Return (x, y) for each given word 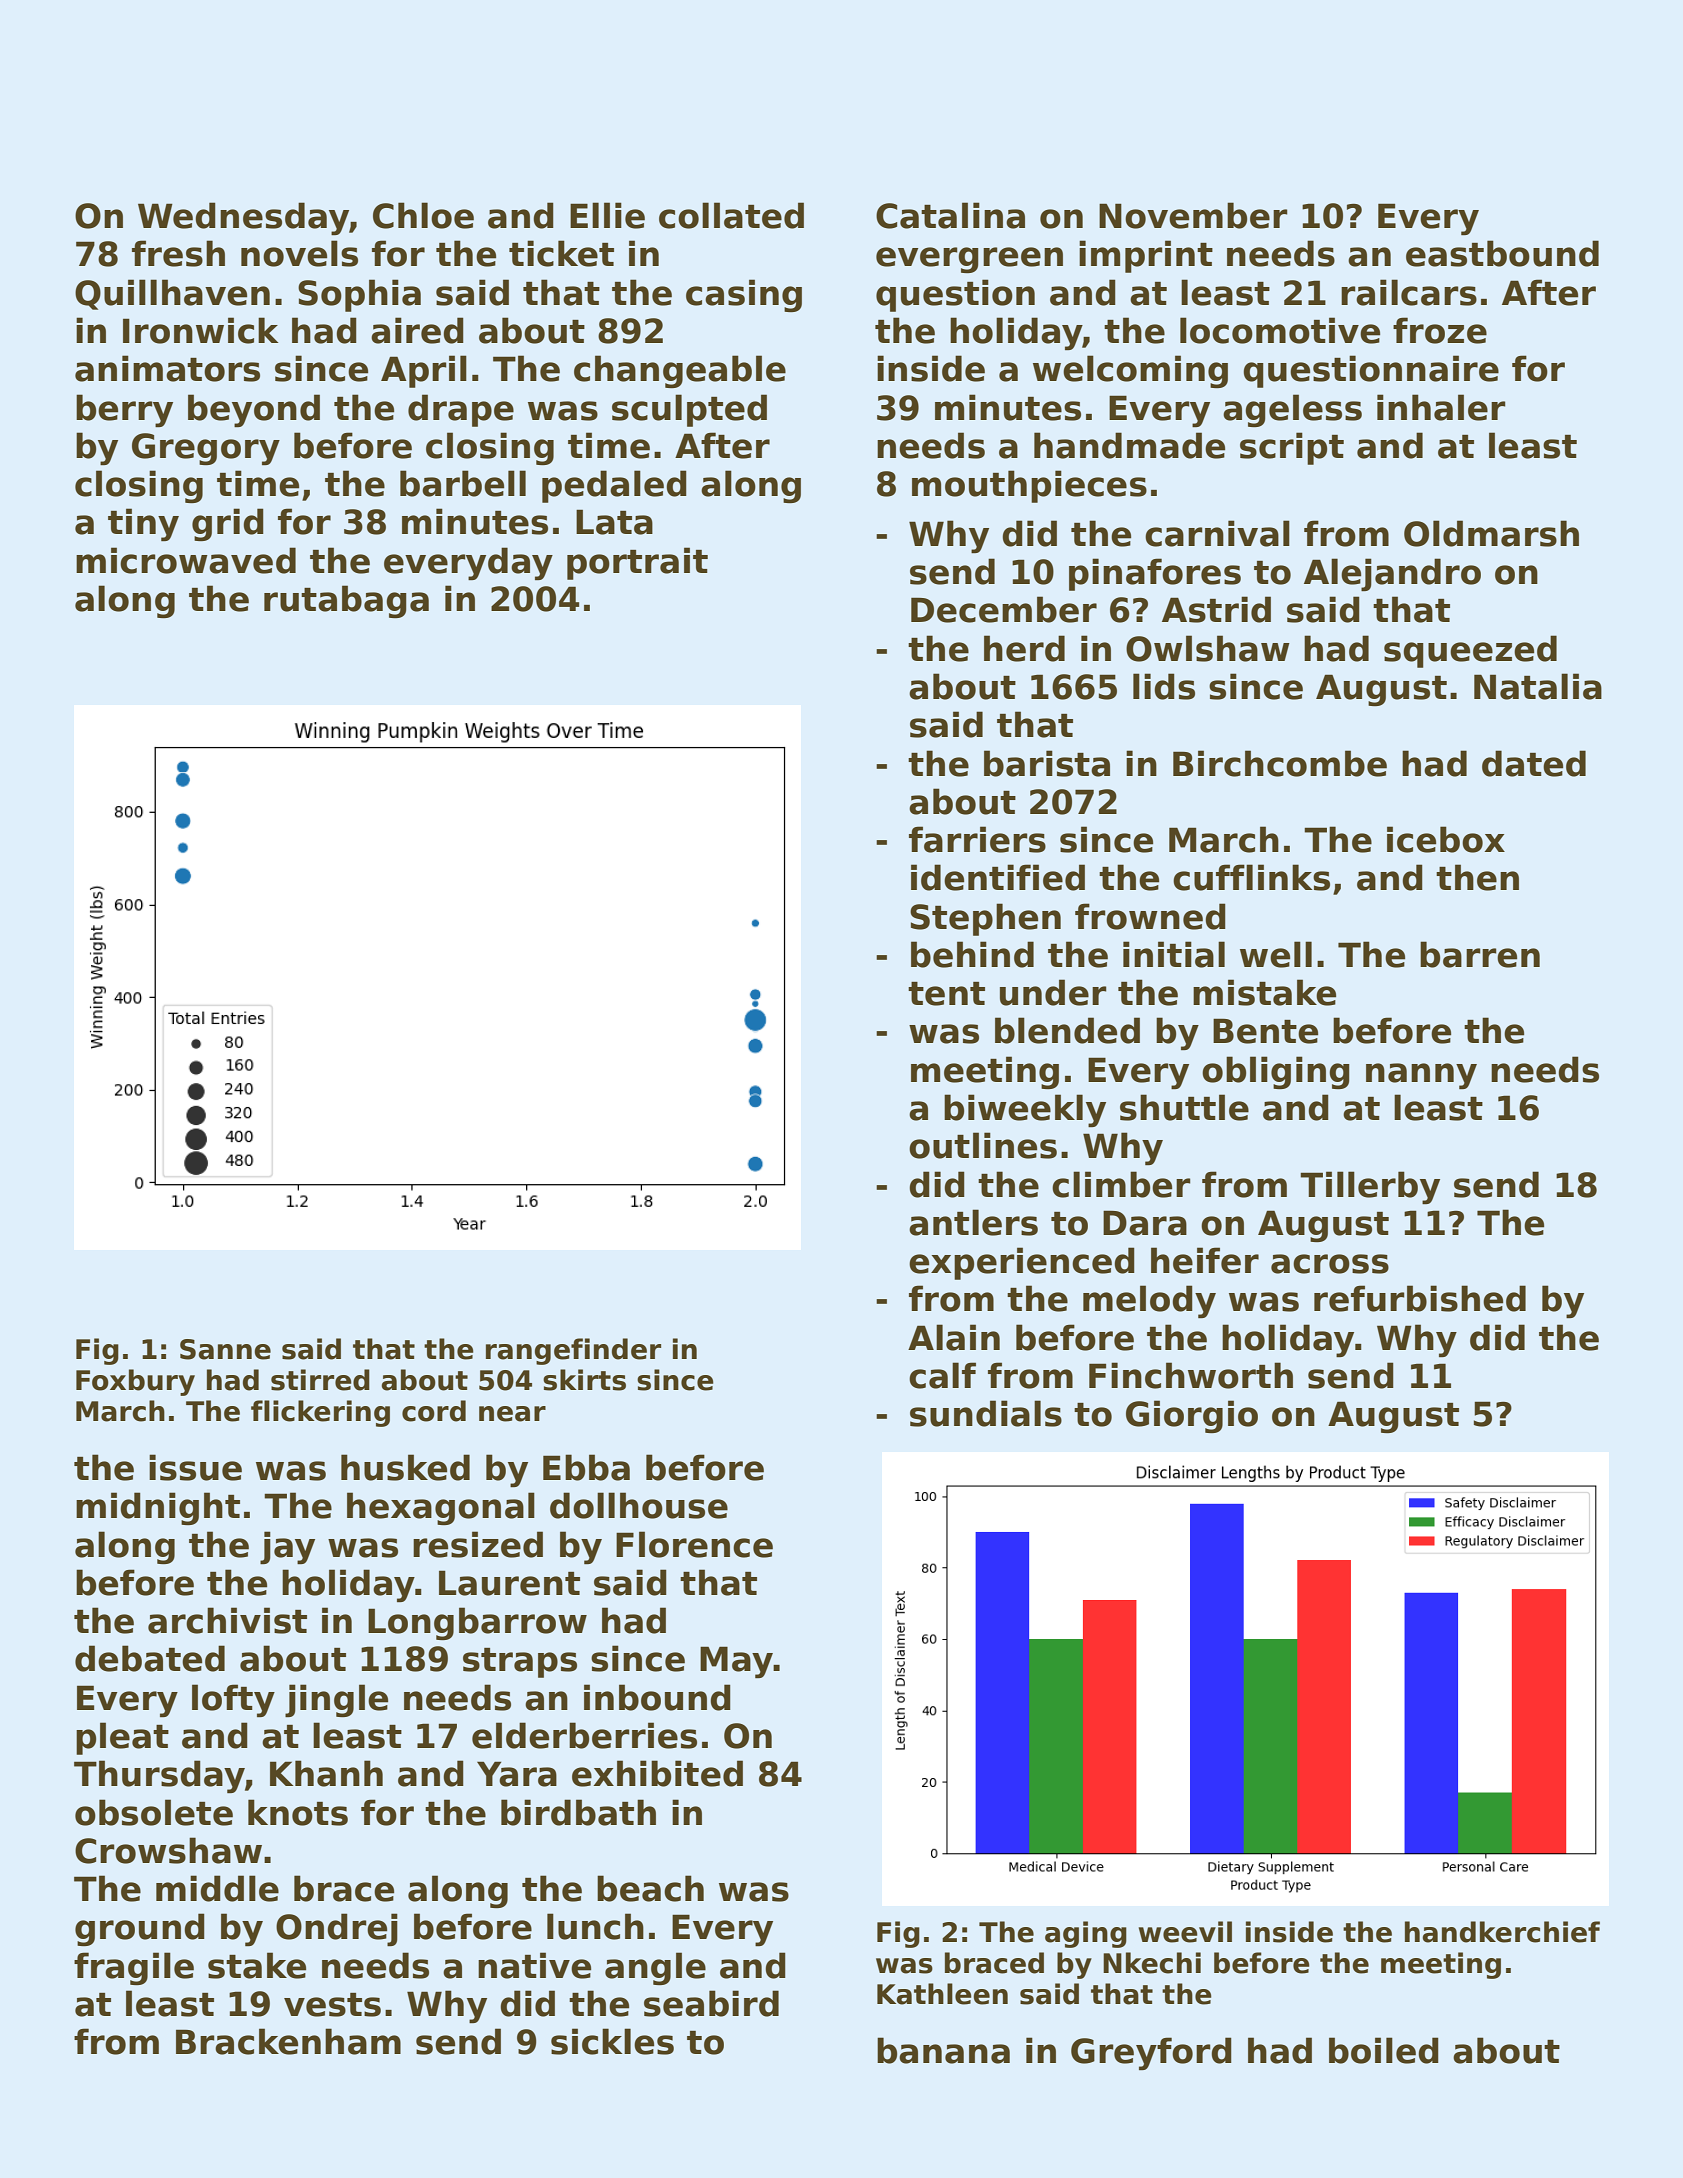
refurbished (1420, 1298)
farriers (977, 839)
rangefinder (573, 1351)
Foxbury (135, 1382)
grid (228, 524)
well (1276, 954)
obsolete (154, 1812)
